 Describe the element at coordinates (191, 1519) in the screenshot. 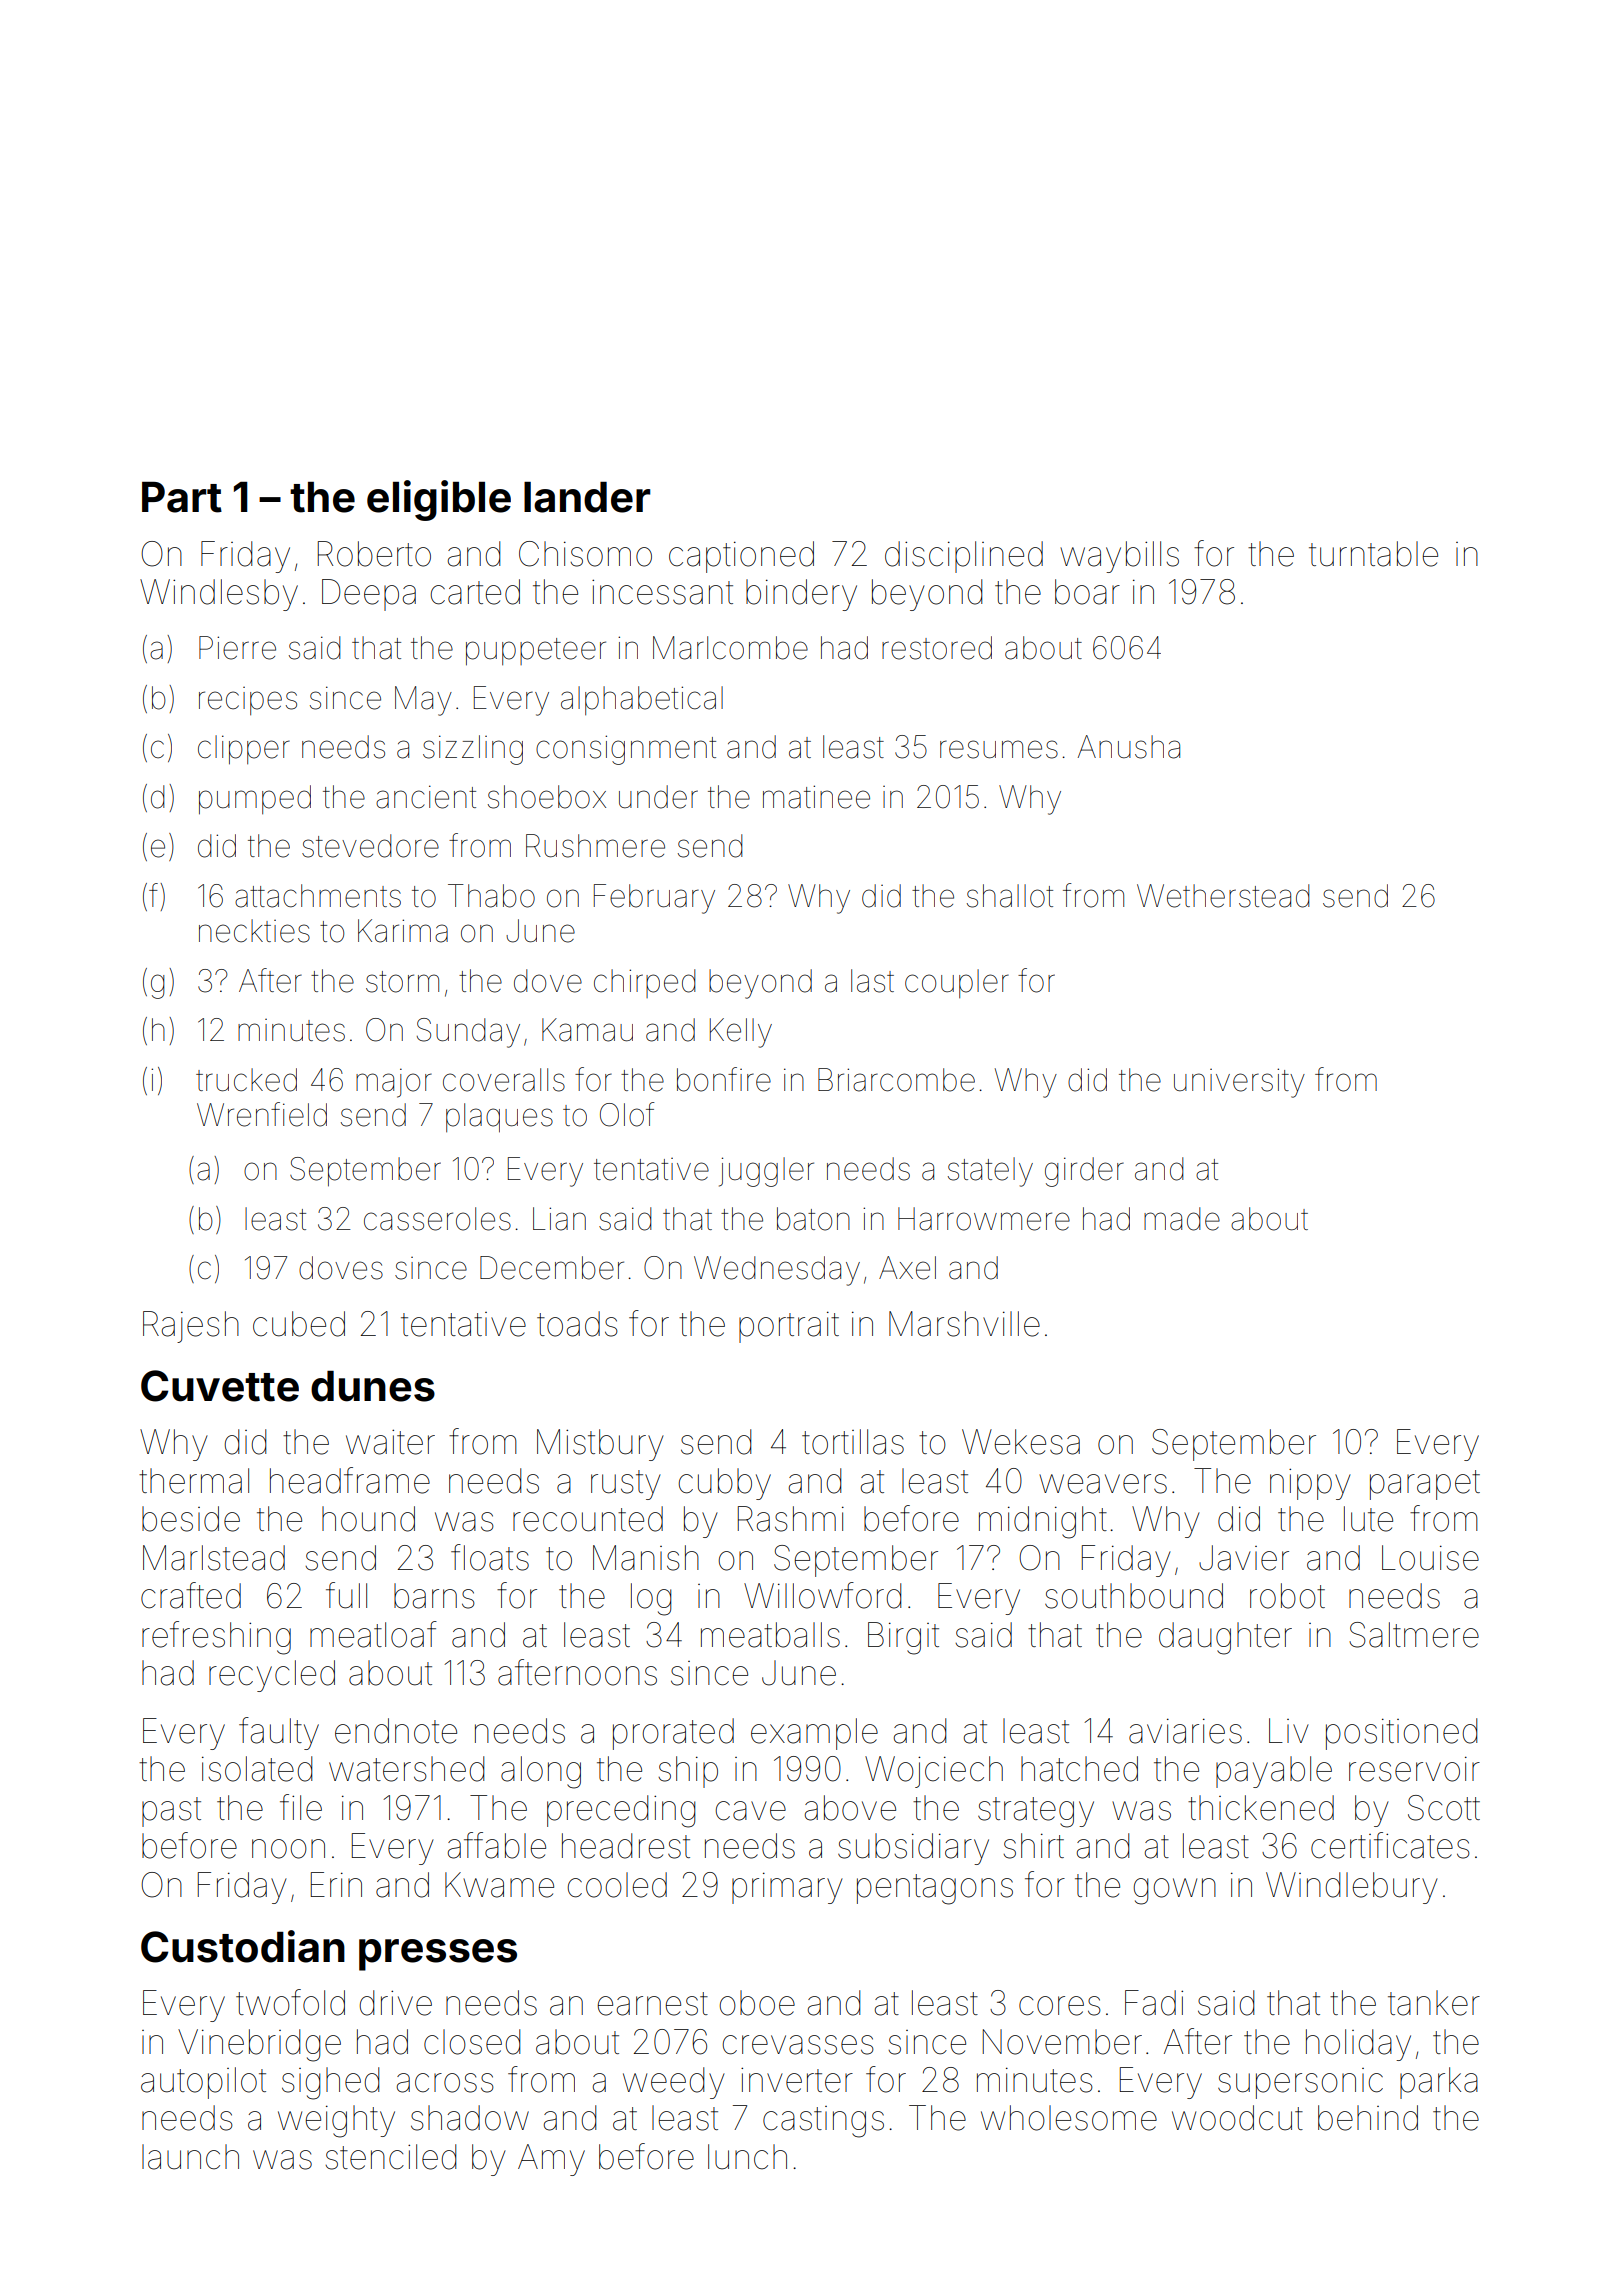

I see `beside` at that location.
